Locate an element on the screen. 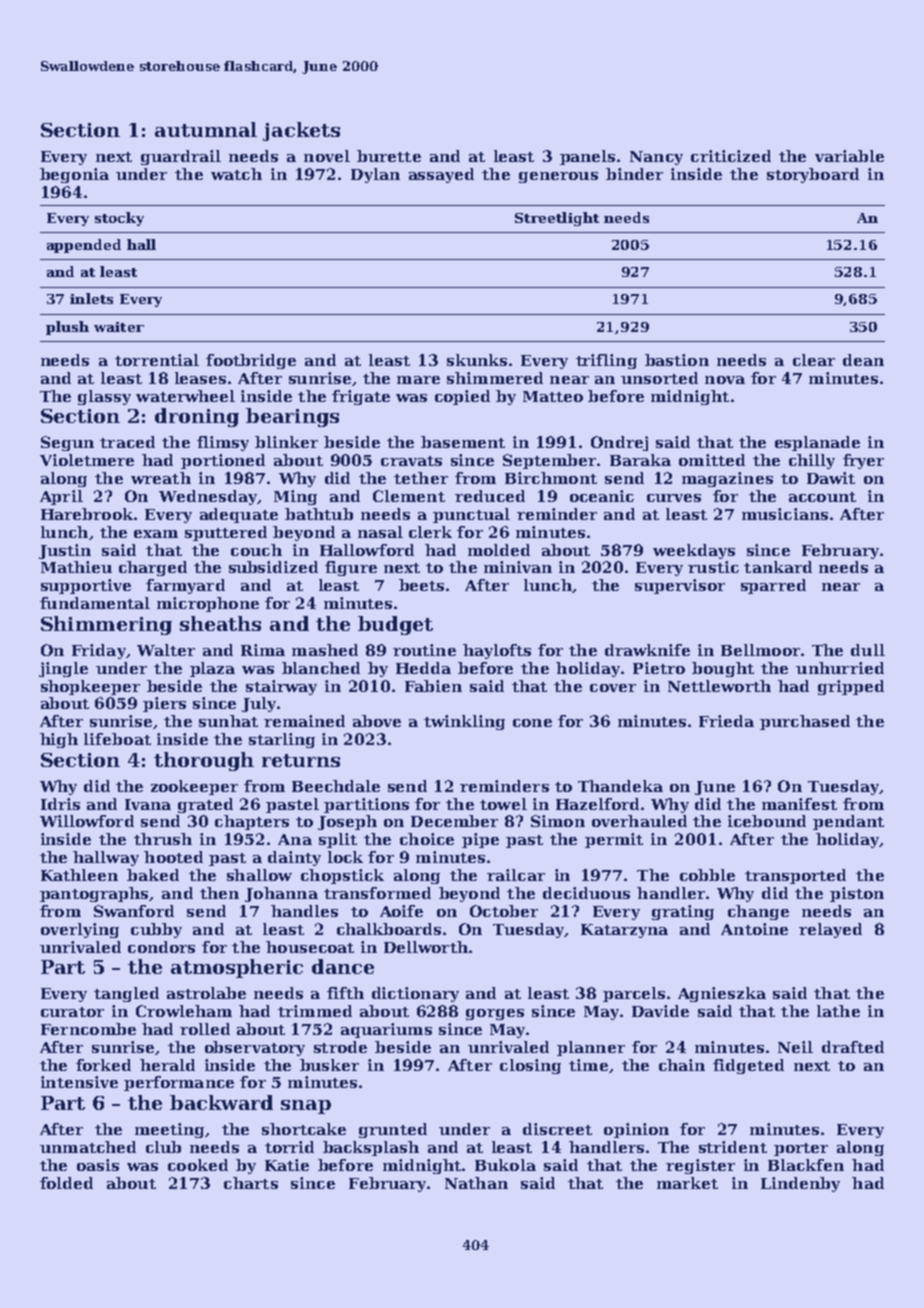  tether is located at coordinates (421, 478).
